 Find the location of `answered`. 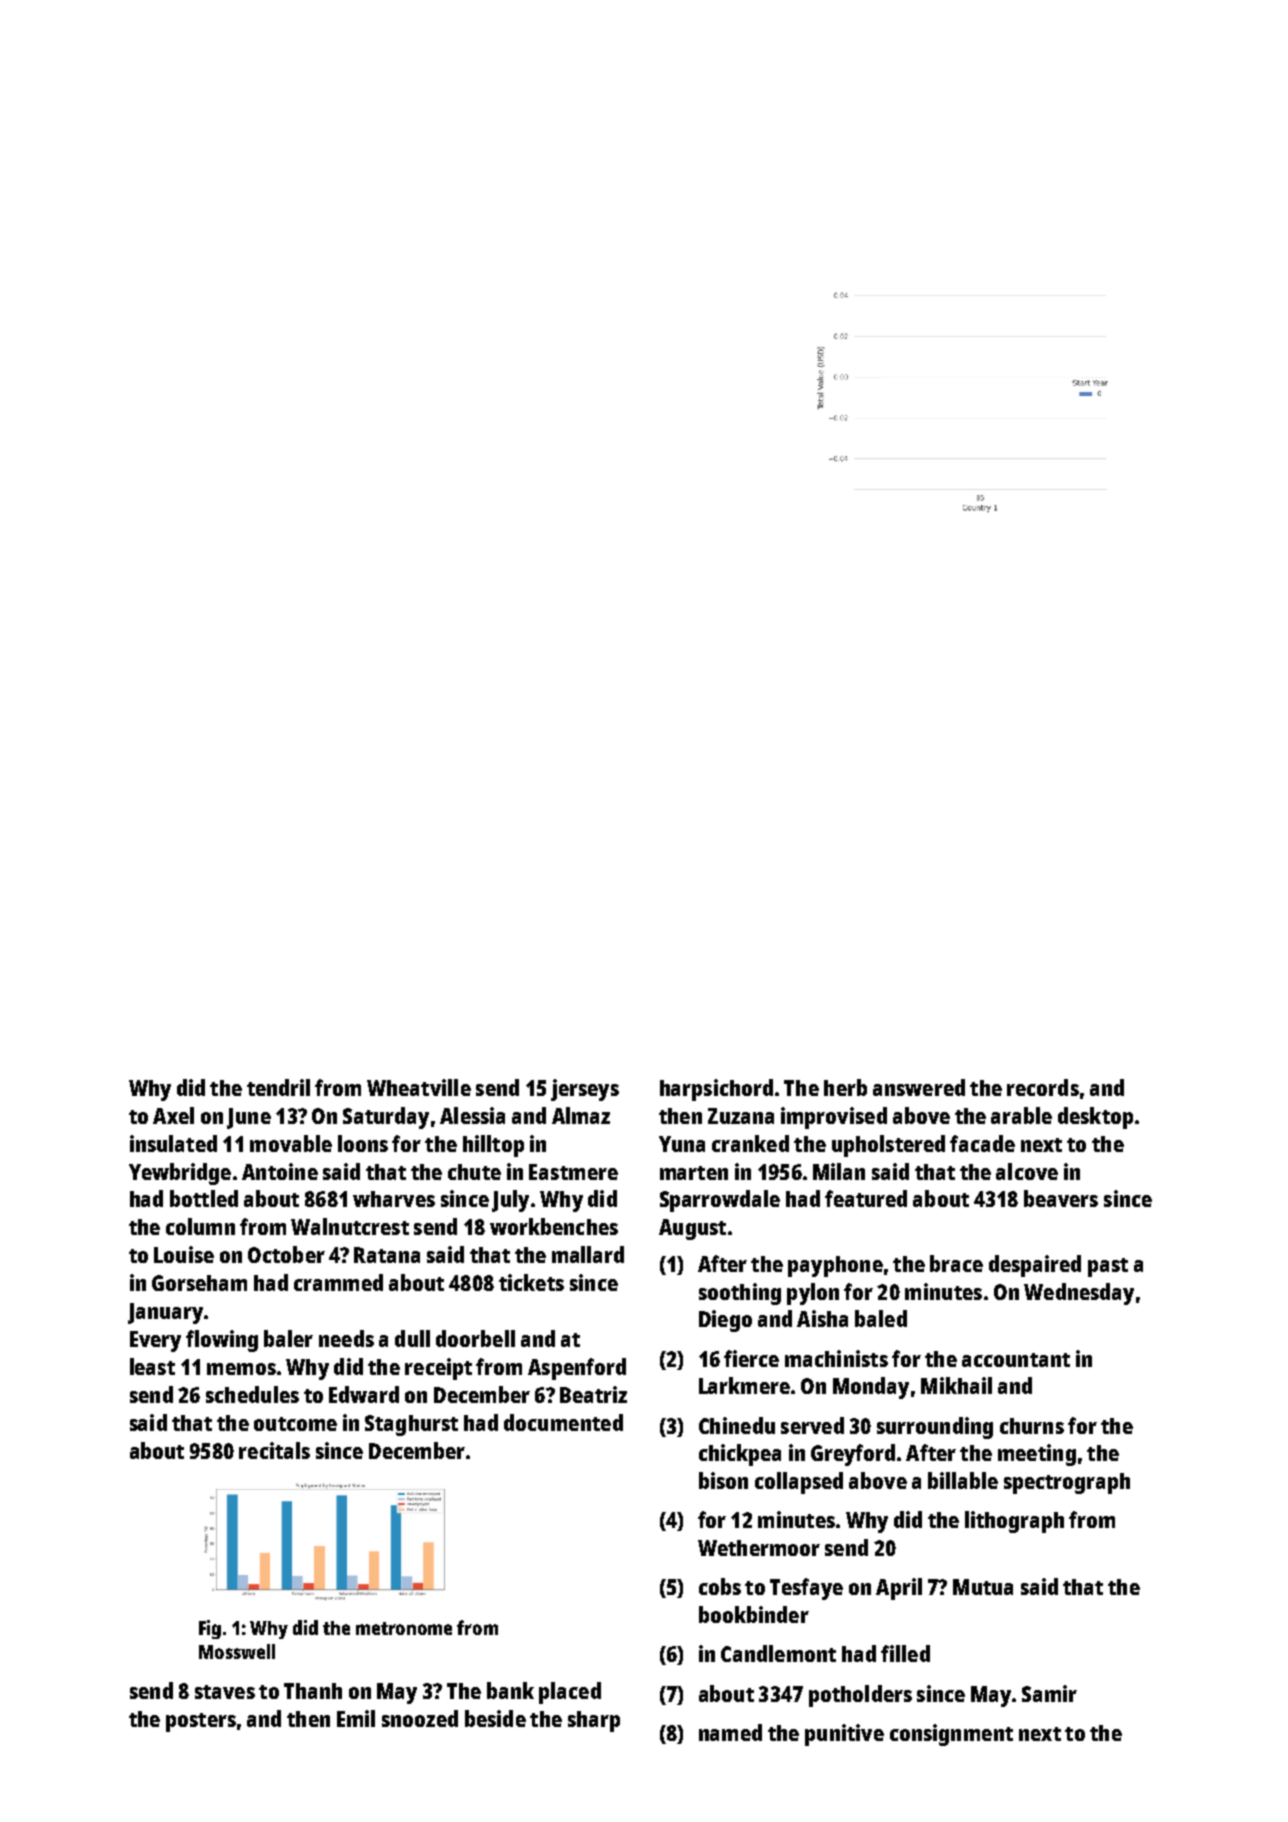

answered is located at coordinates (919, 1087).
